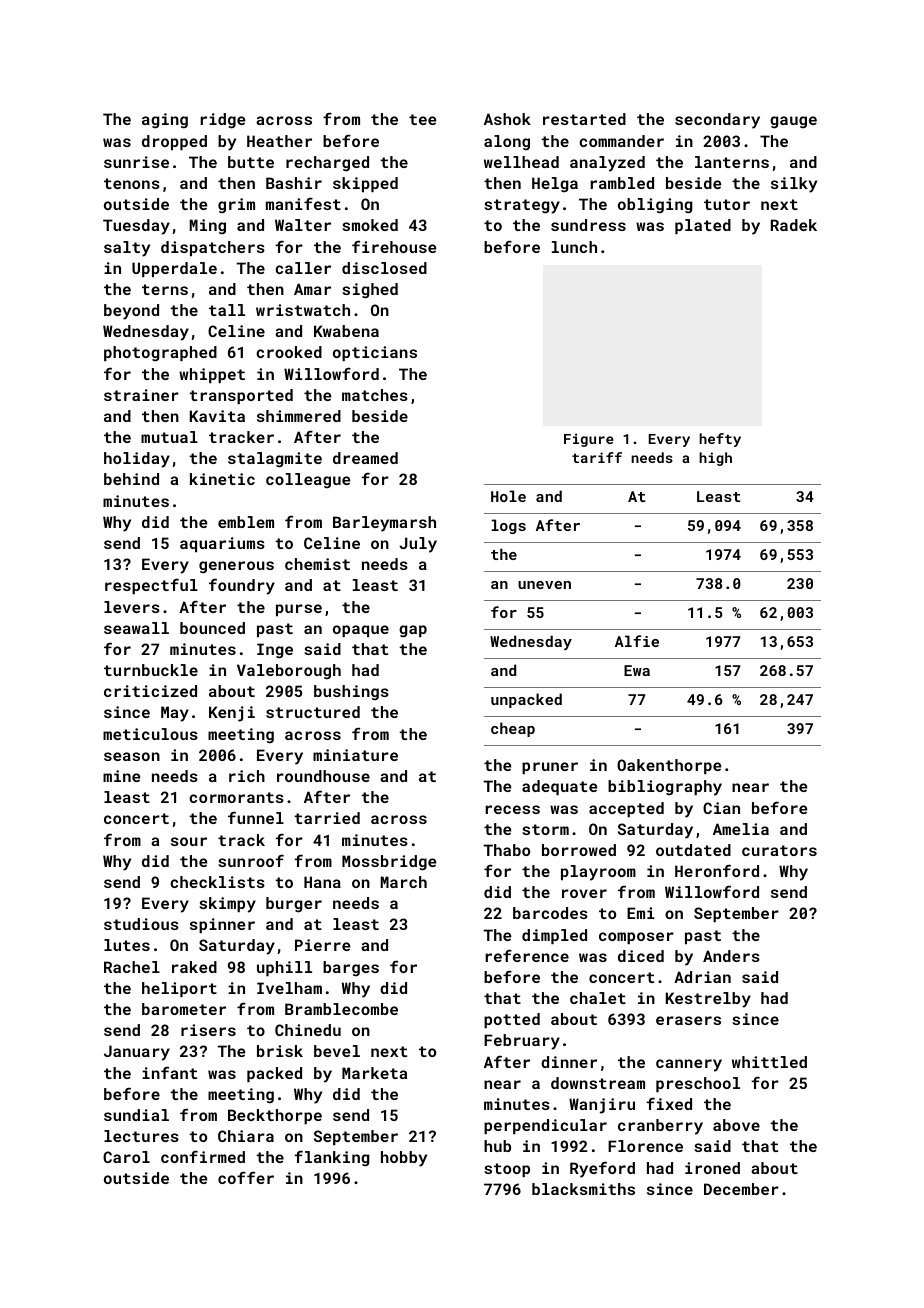 The width and height of the image is (924, 1308). Describe the element at coordinates (227, 310) in the image. I see `tall` at that location.
